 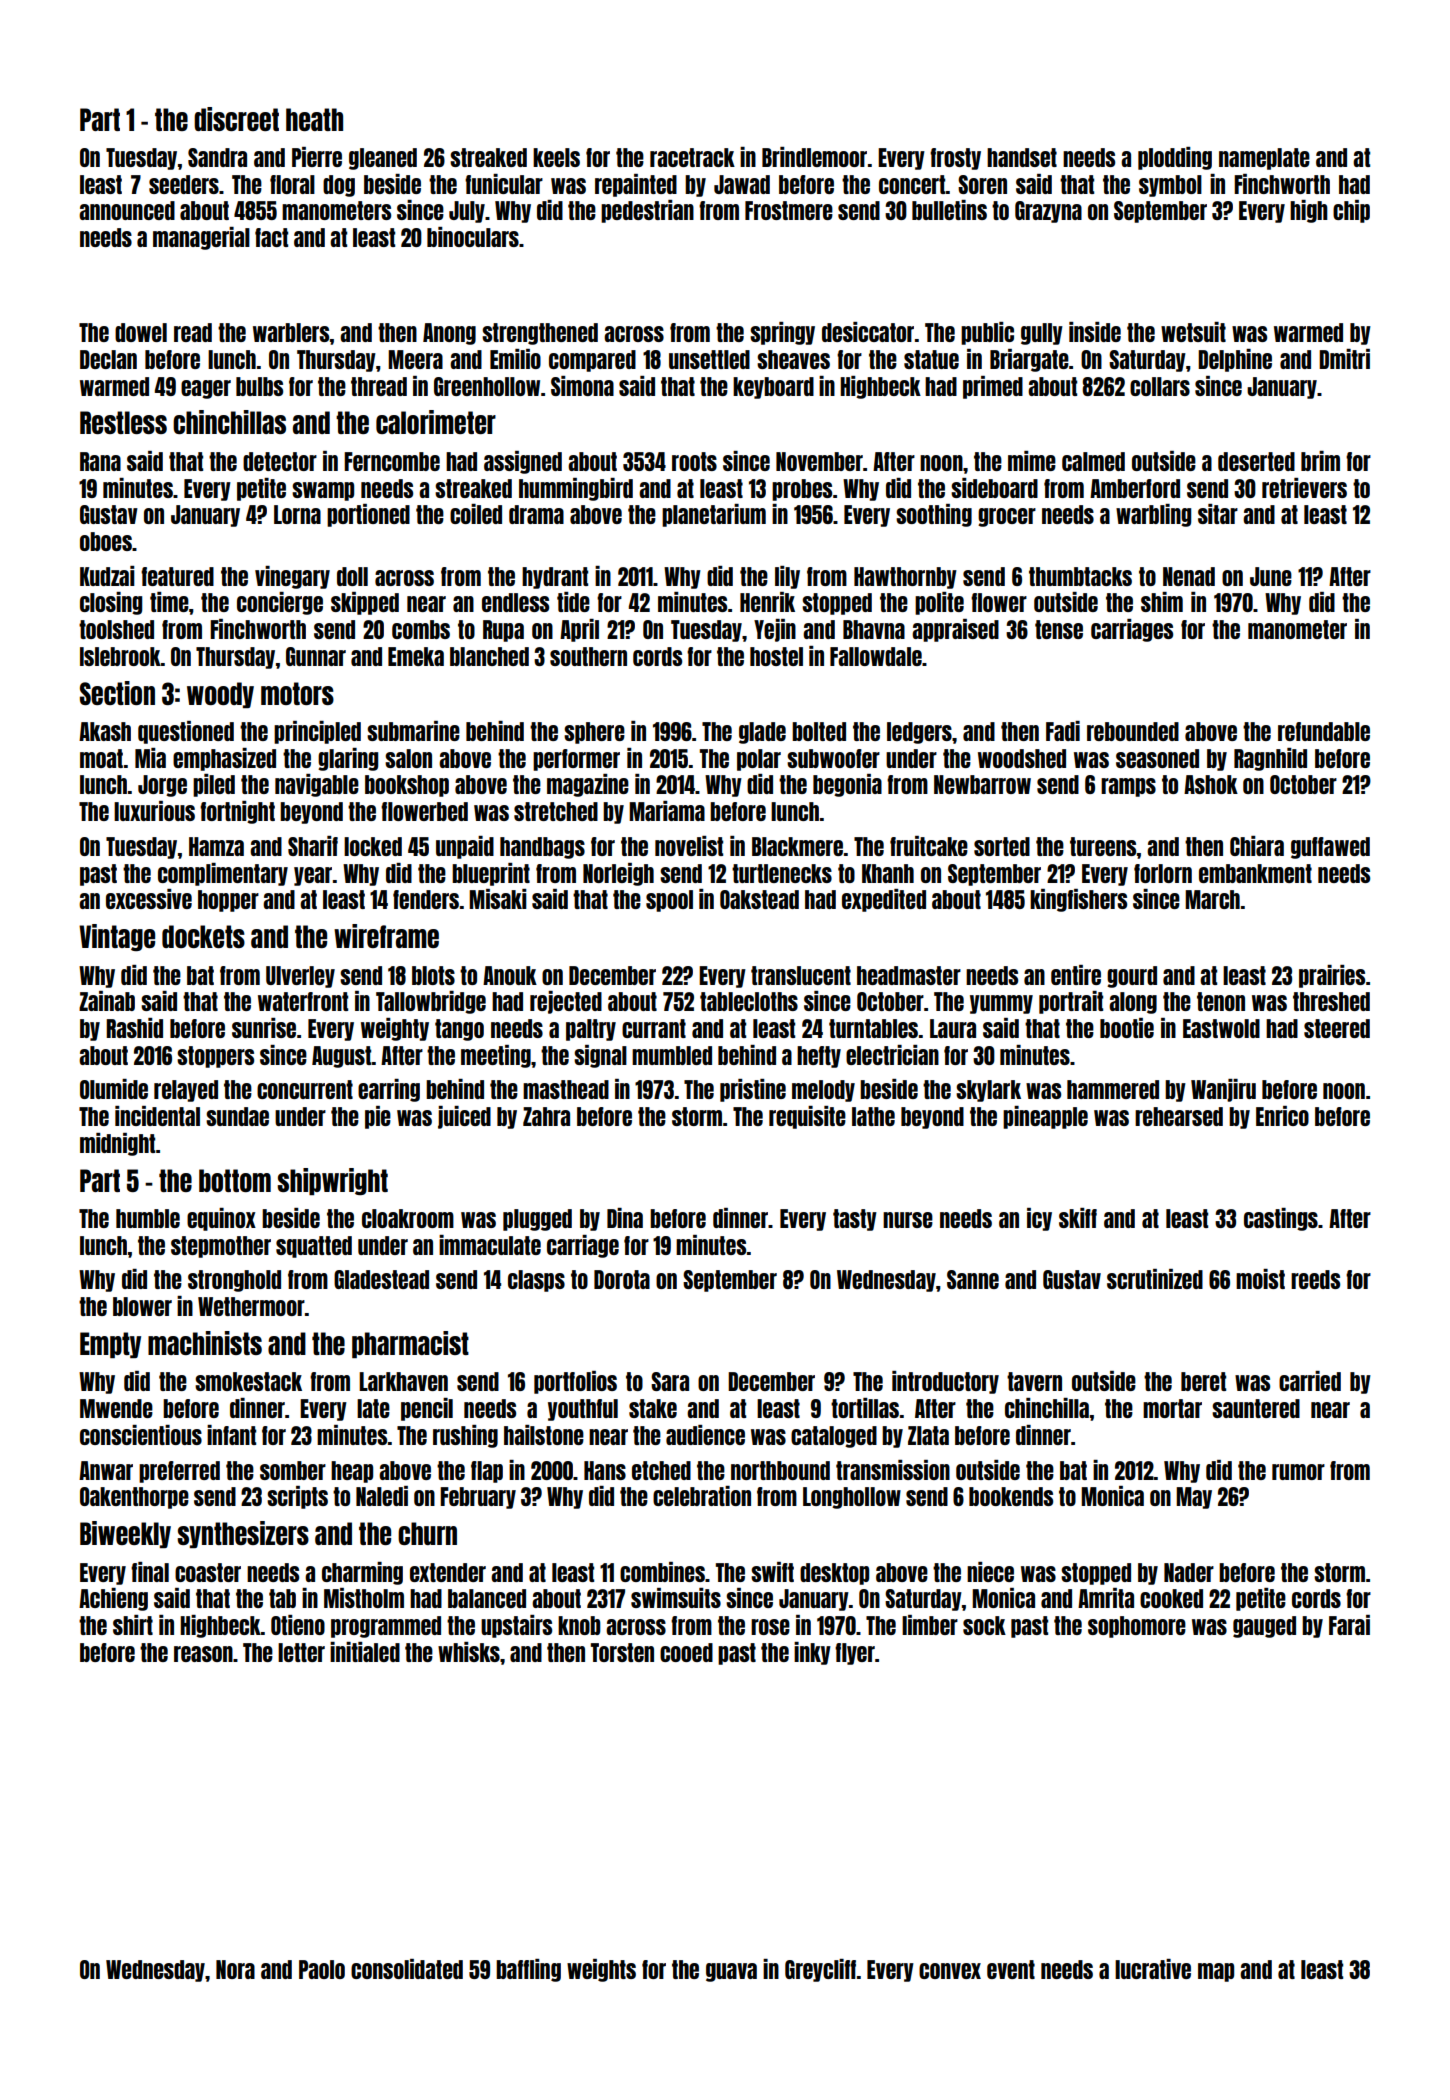 I want to click on Dmitri, so click(x=1344, y=359).
